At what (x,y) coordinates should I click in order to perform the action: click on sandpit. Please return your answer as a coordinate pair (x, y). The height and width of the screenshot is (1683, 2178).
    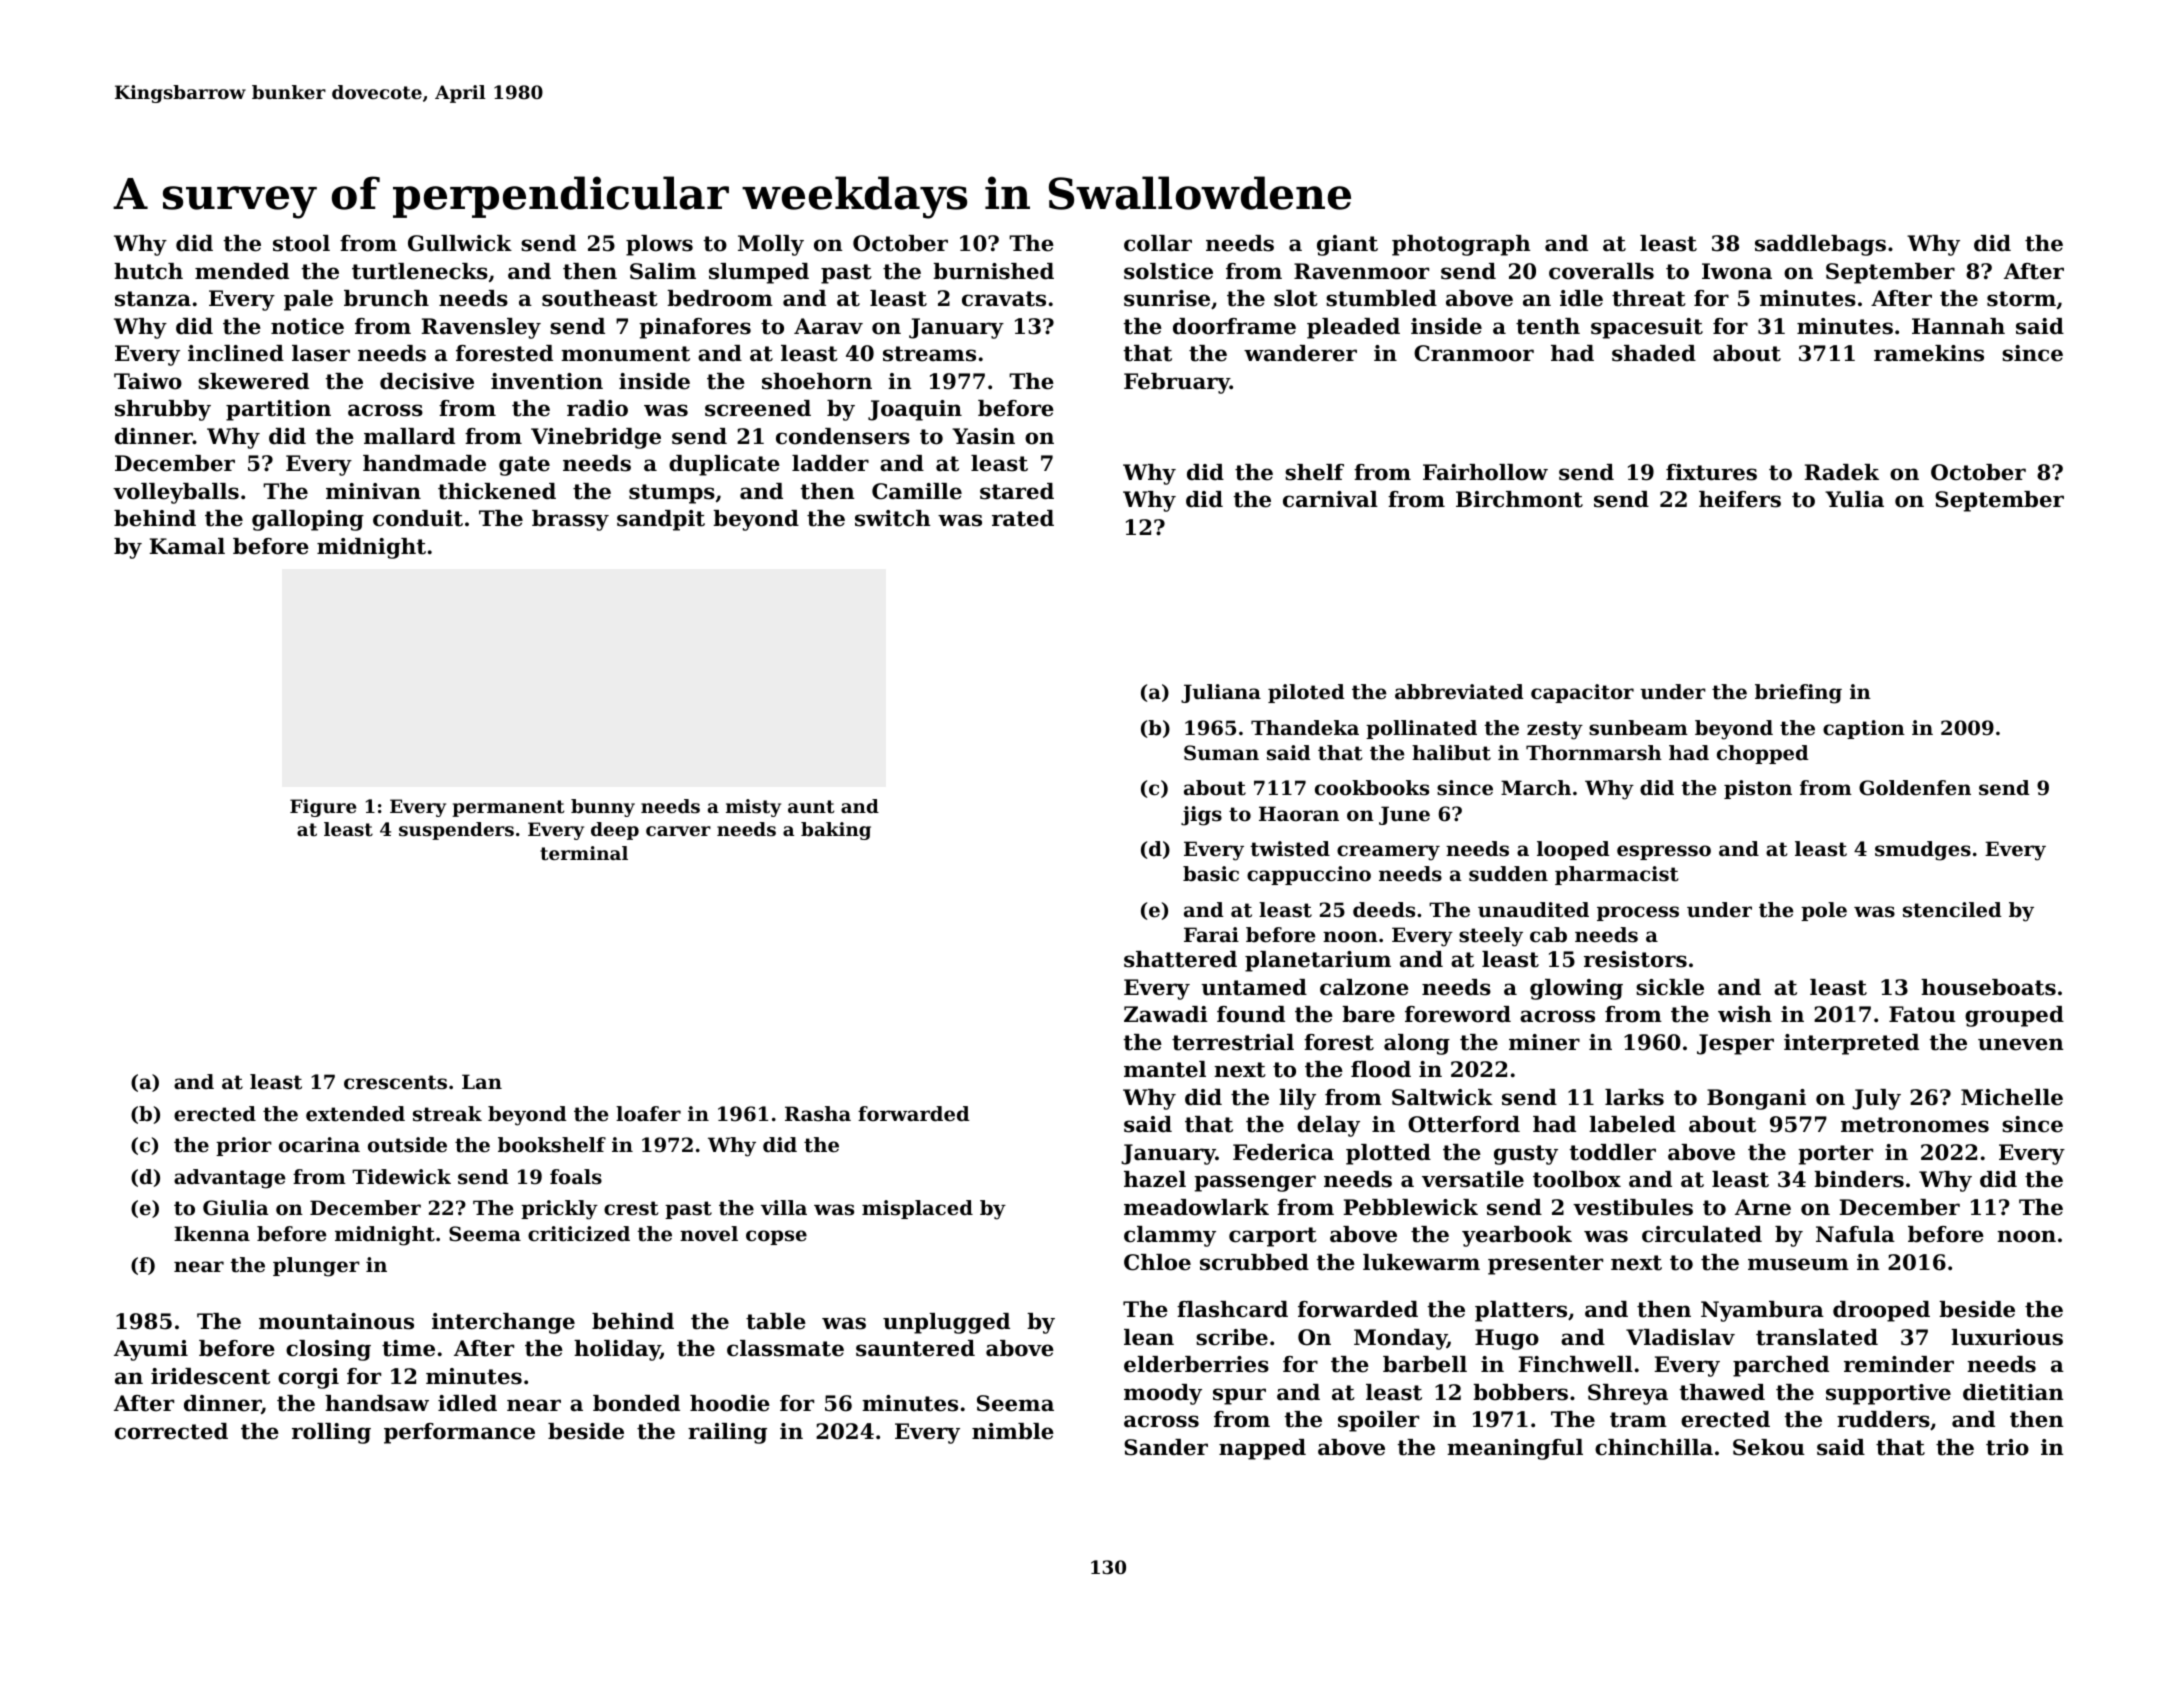
    Looking at the image, I should click on (661, 520).
